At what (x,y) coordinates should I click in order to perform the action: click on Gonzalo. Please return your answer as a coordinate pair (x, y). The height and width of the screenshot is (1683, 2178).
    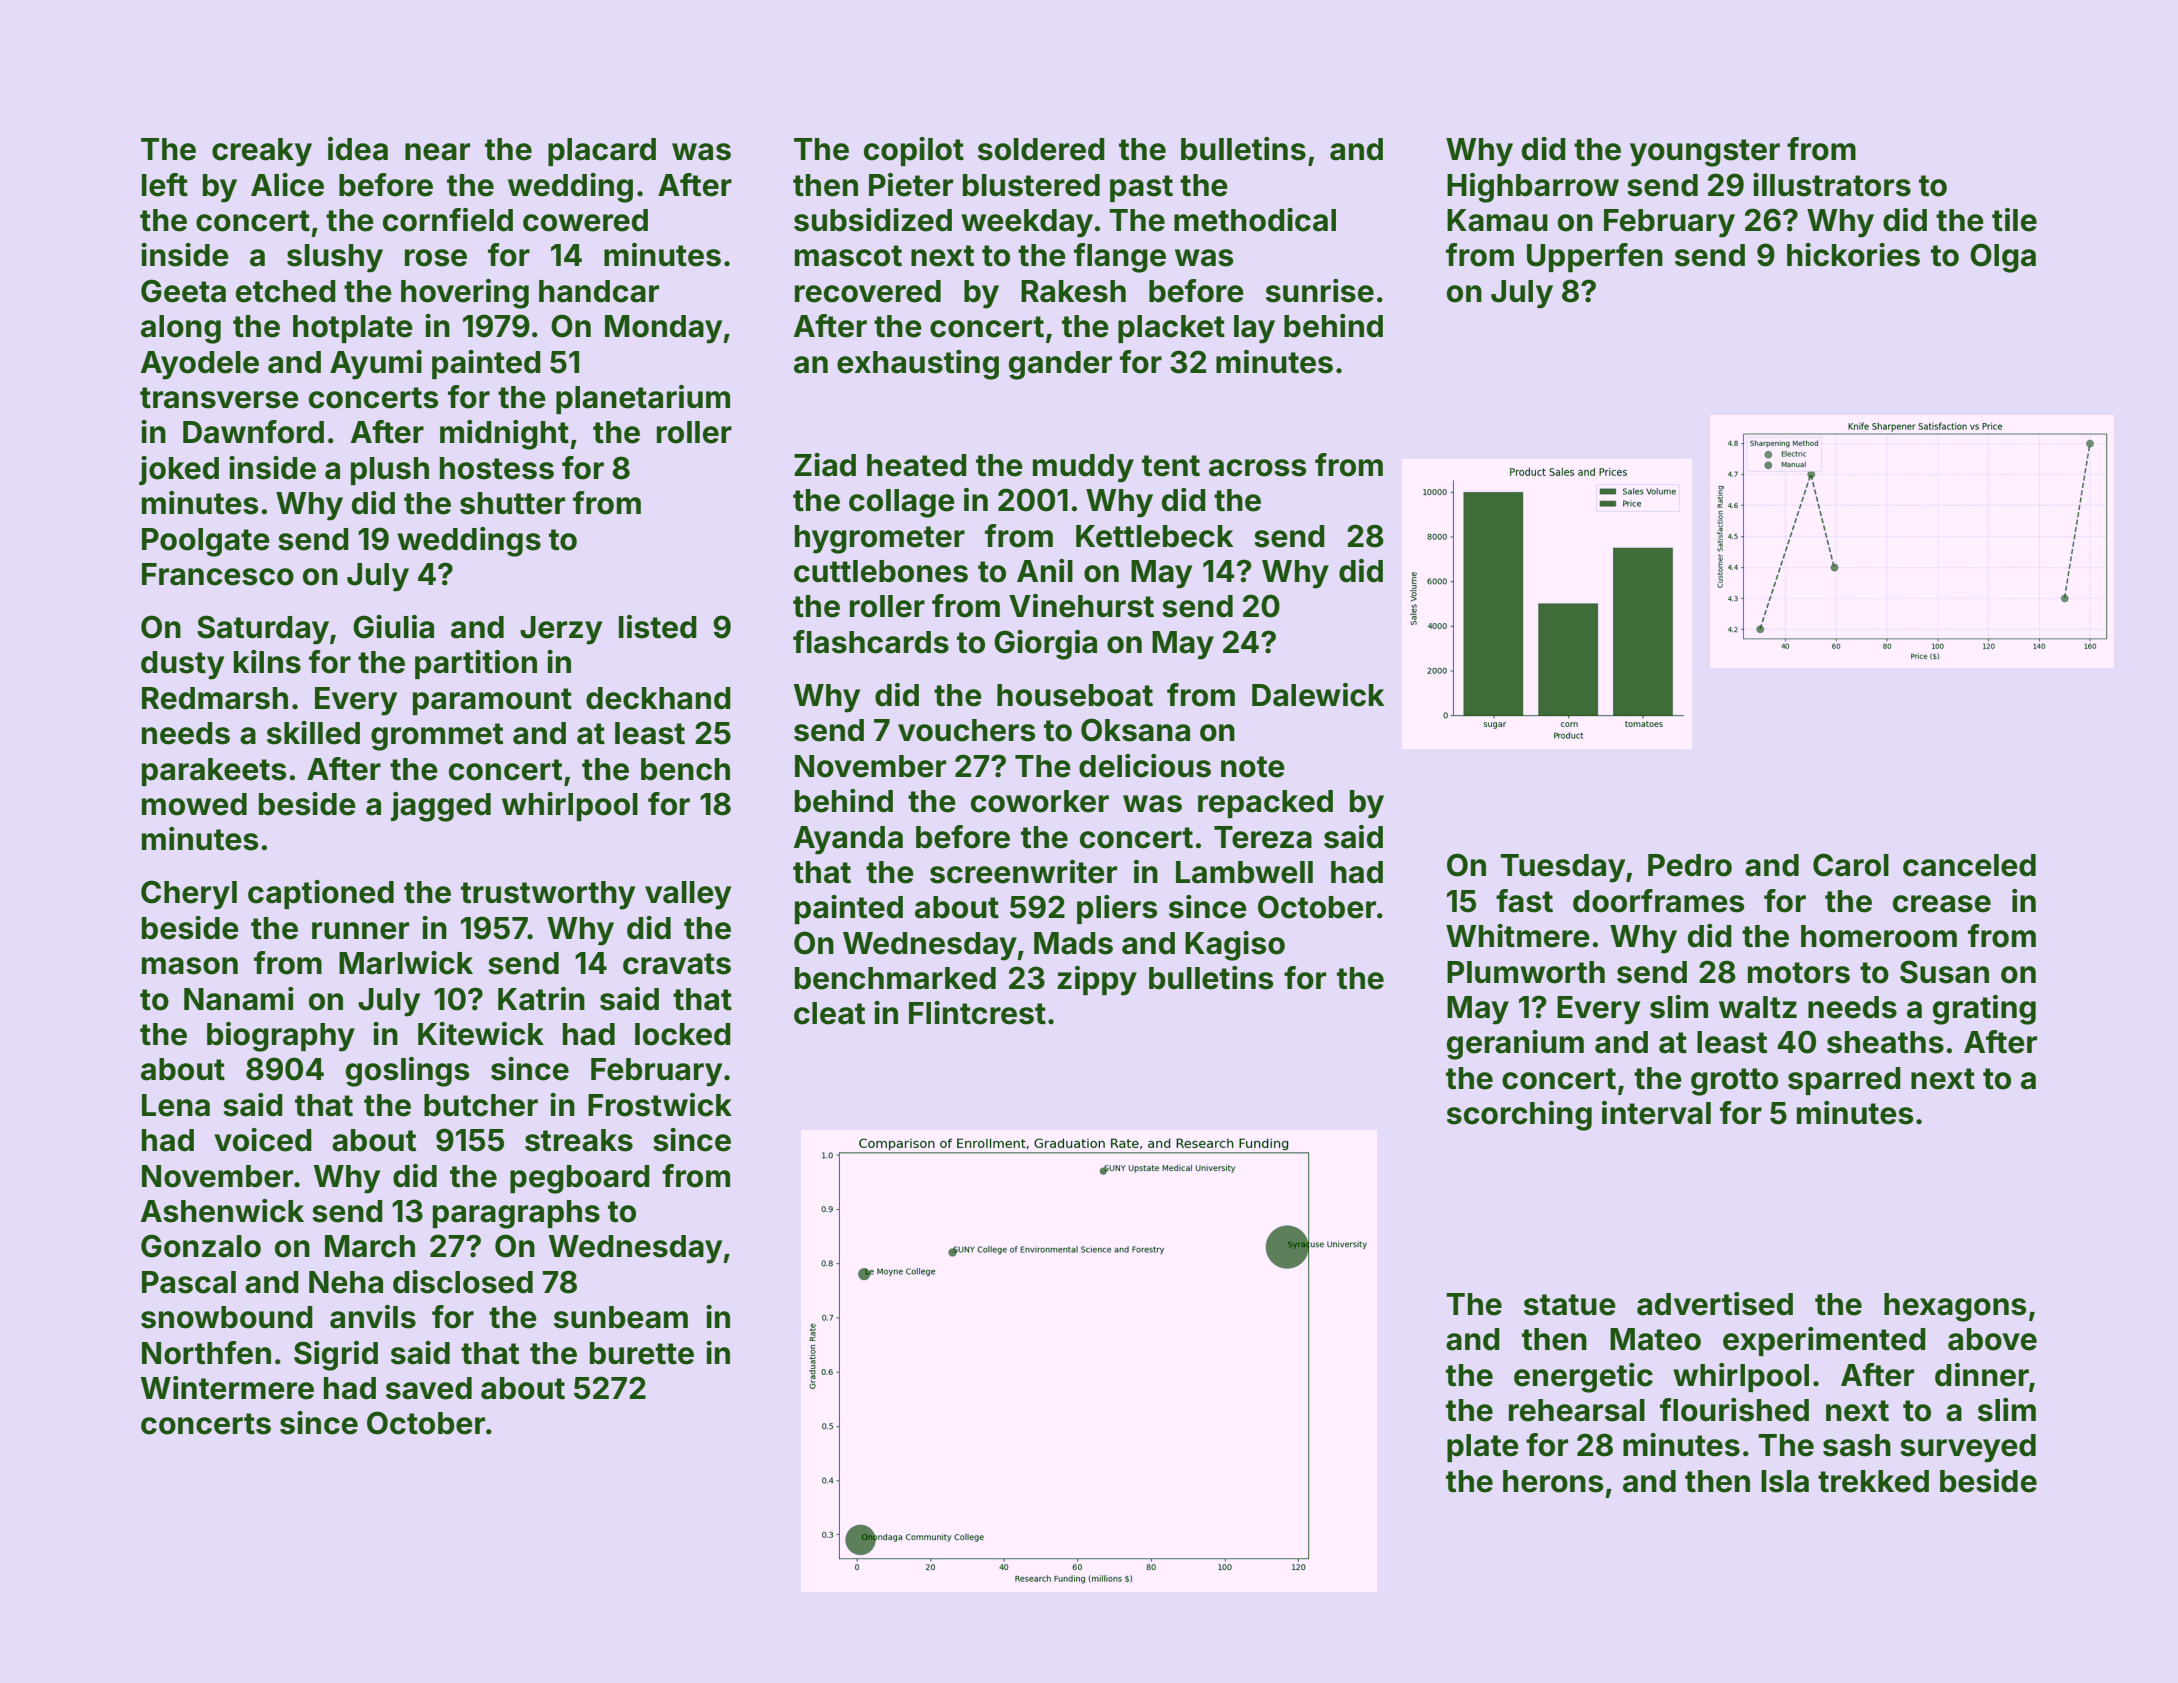
    Looking at the image, I should click on (201, 1246).
